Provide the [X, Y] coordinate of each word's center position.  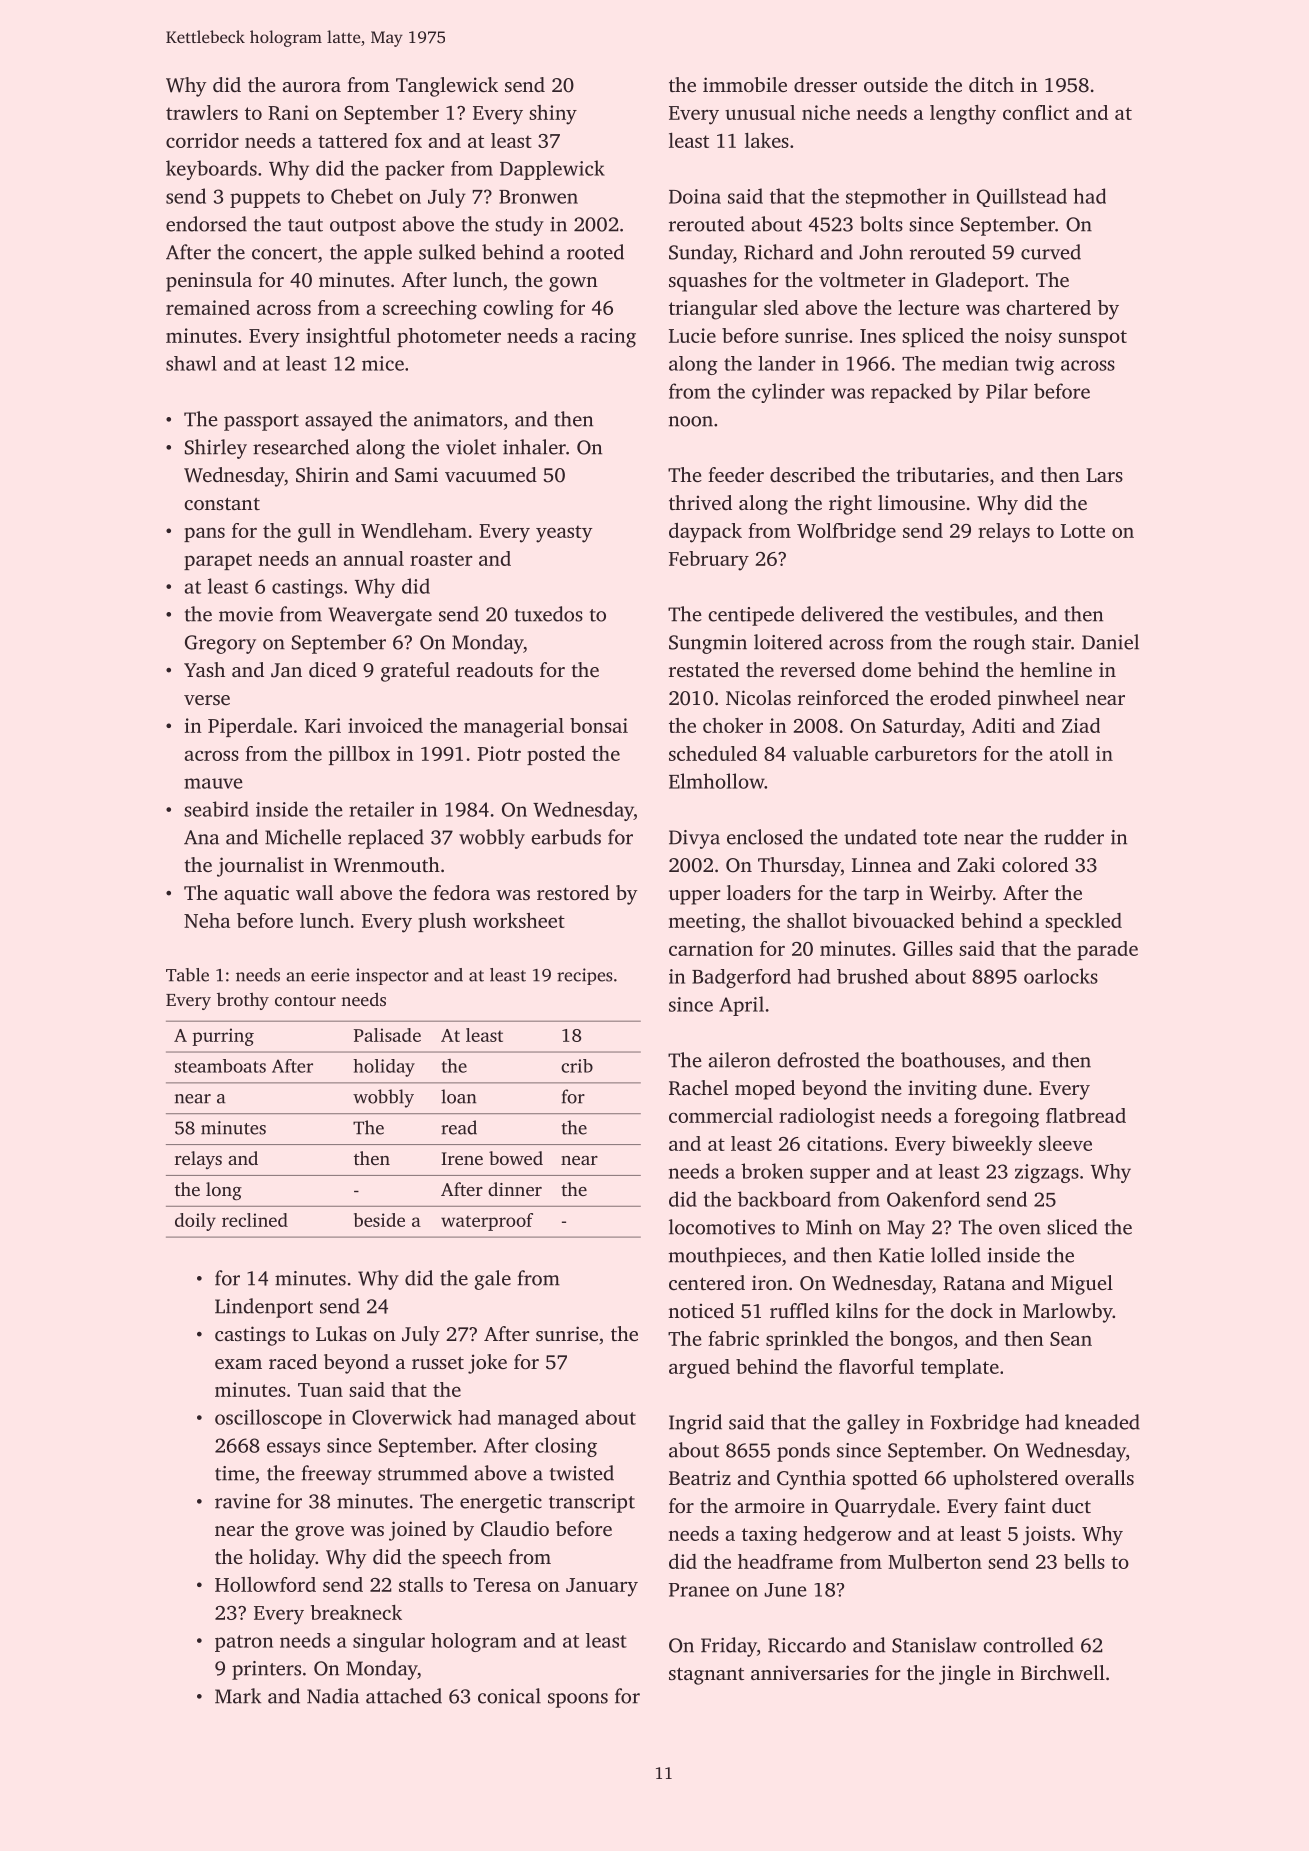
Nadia [333, 1696]
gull [314, 533]
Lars [1104, 475]
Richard [779, 252]
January [602, 1587]
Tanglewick [447, 87]
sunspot [1093, 338]
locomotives [722, 1227]
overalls [1099, 1477]
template [960, 1368]
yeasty [564, 534]
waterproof [487, 1222]
